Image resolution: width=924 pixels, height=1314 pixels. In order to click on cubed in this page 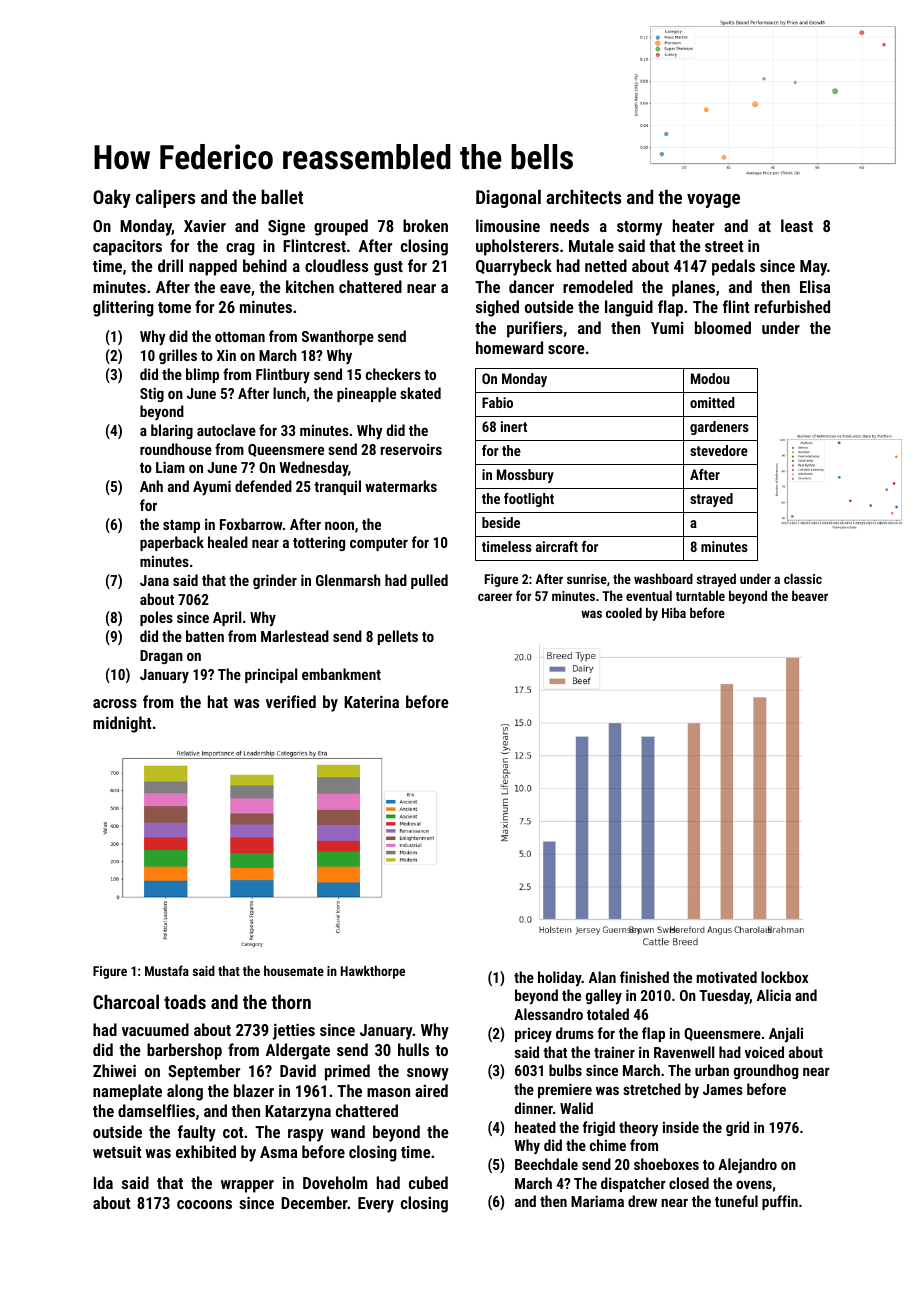, I will do `click(428, 1182)`.
